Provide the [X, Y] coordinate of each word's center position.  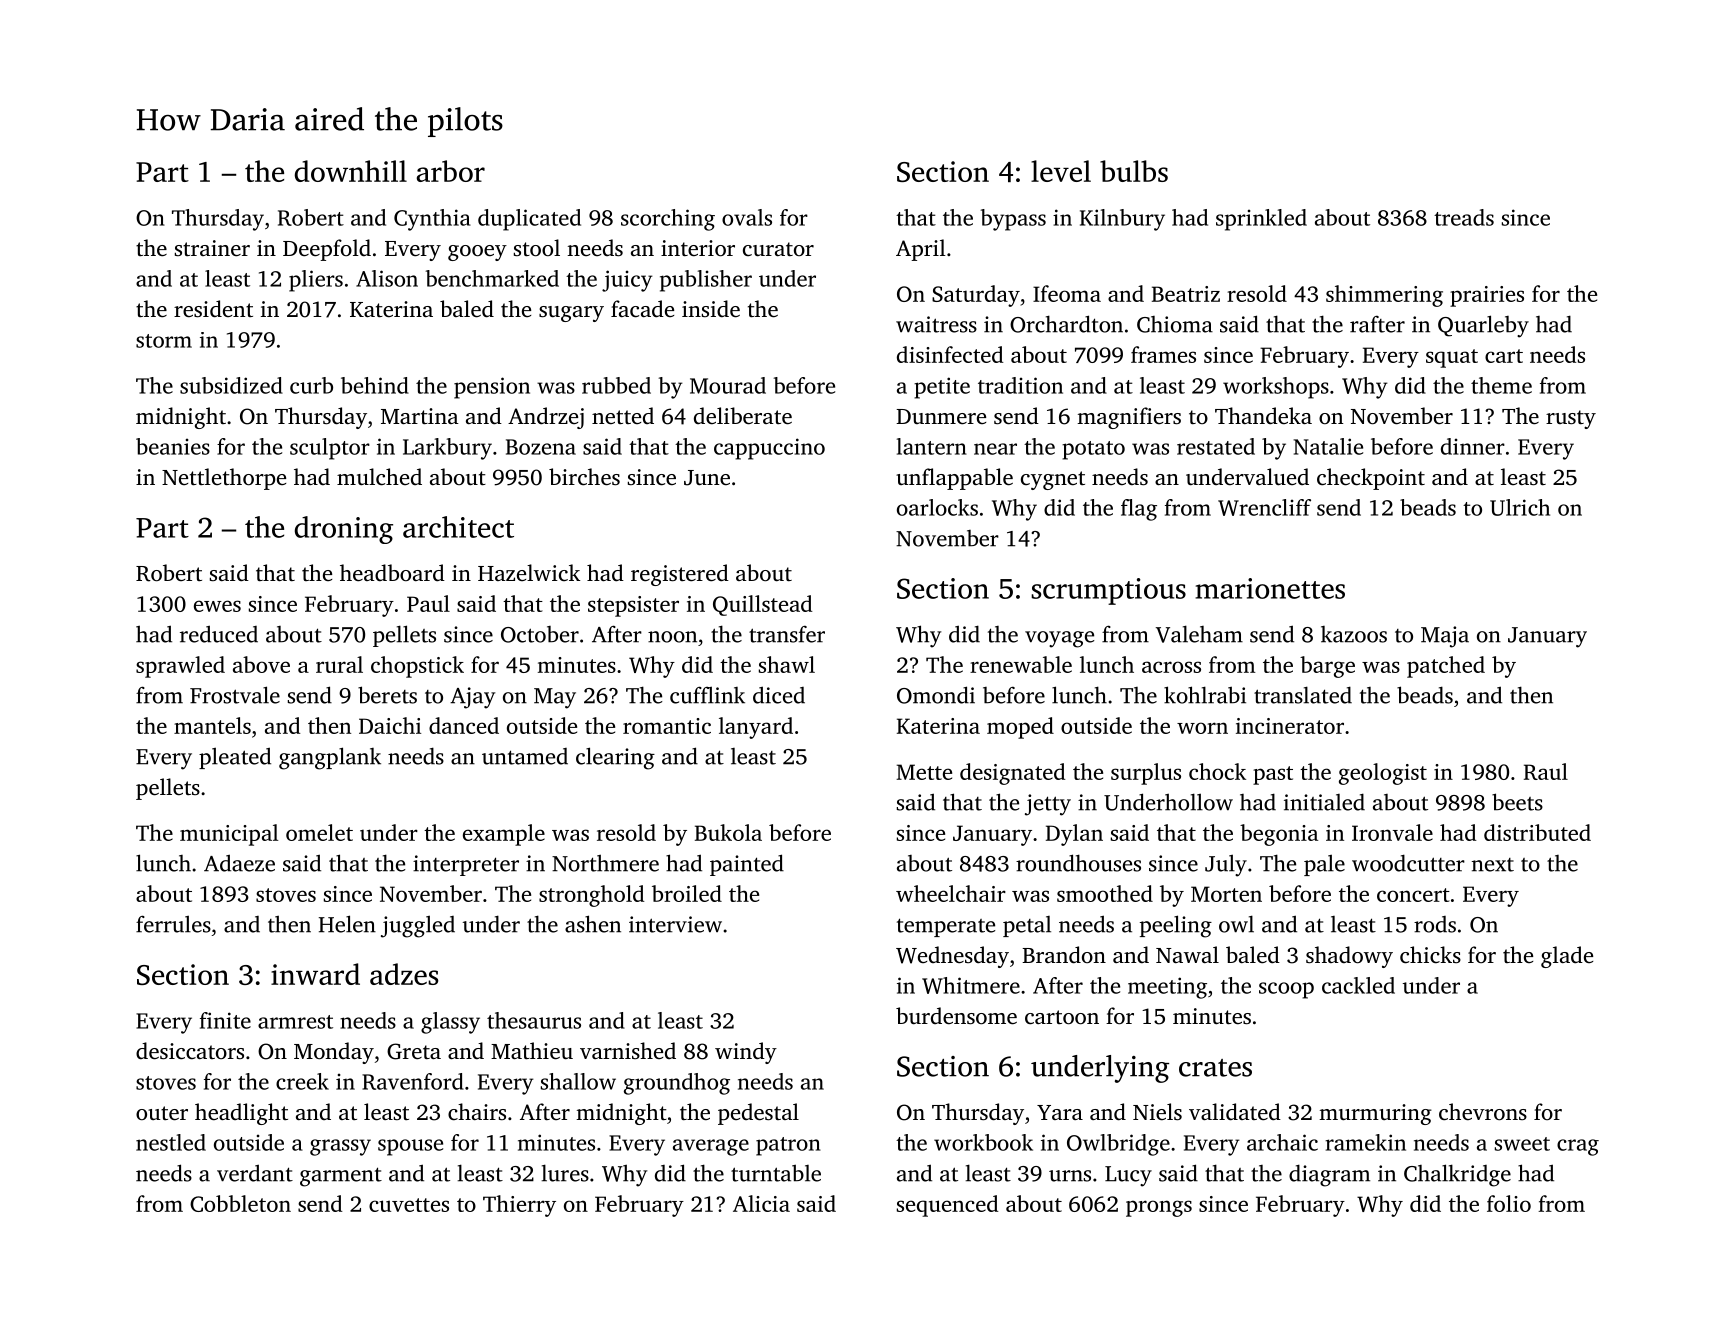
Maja [1445, 637]
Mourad [728, 385]
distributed [1537, 832]
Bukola [728, 832]
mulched [379, 477]
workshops [1276, 388]
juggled [418, 926]
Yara [1060, 1112]
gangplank [330, 758]
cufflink [707, 695]
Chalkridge [1457, 1175]
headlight [241, 1114]
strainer [212, 248]
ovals [747, 217]
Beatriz [1186, 294]
